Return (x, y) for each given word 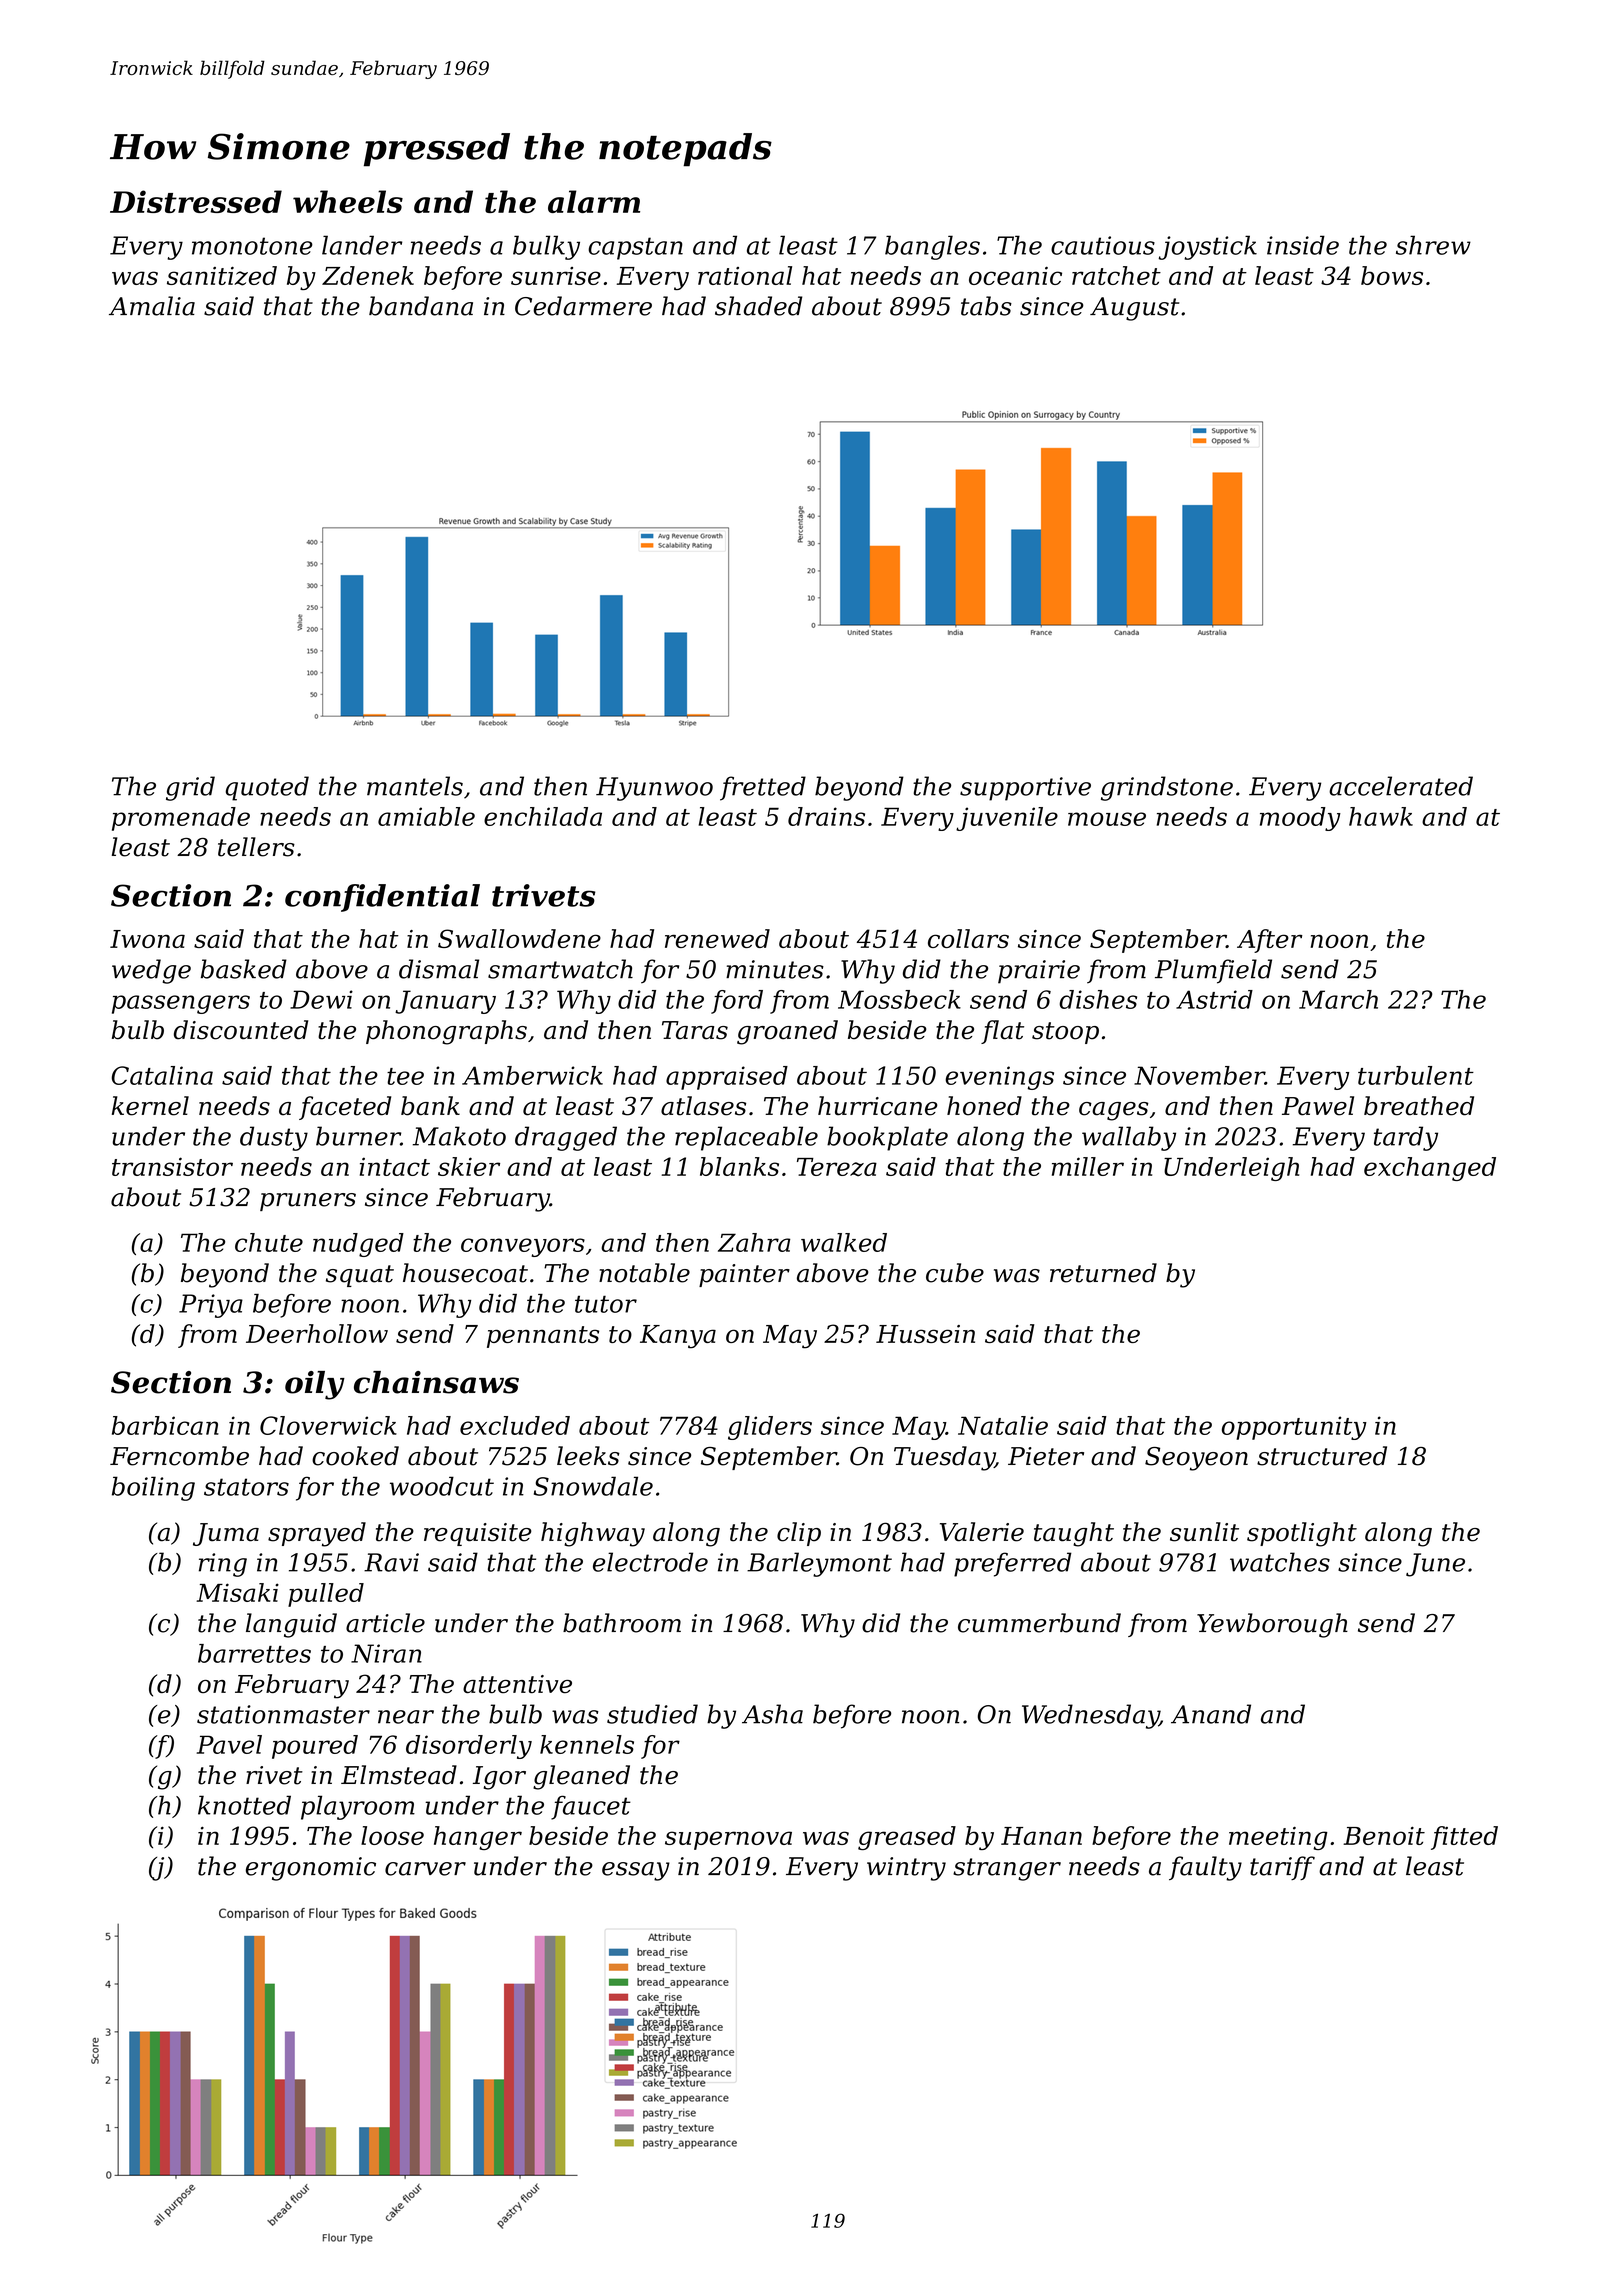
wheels (348, 201)
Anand (1211, 1714)
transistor (172, 1166)
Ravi (391, 1562)
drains (826, 816)
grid (190, 788)
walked (844, 1242)
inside (1303, 245)
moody (1300, 819)
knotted (244, 1805)
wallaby (1129, 1138)
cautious (1103, 245)
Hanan (1041, 1836)
